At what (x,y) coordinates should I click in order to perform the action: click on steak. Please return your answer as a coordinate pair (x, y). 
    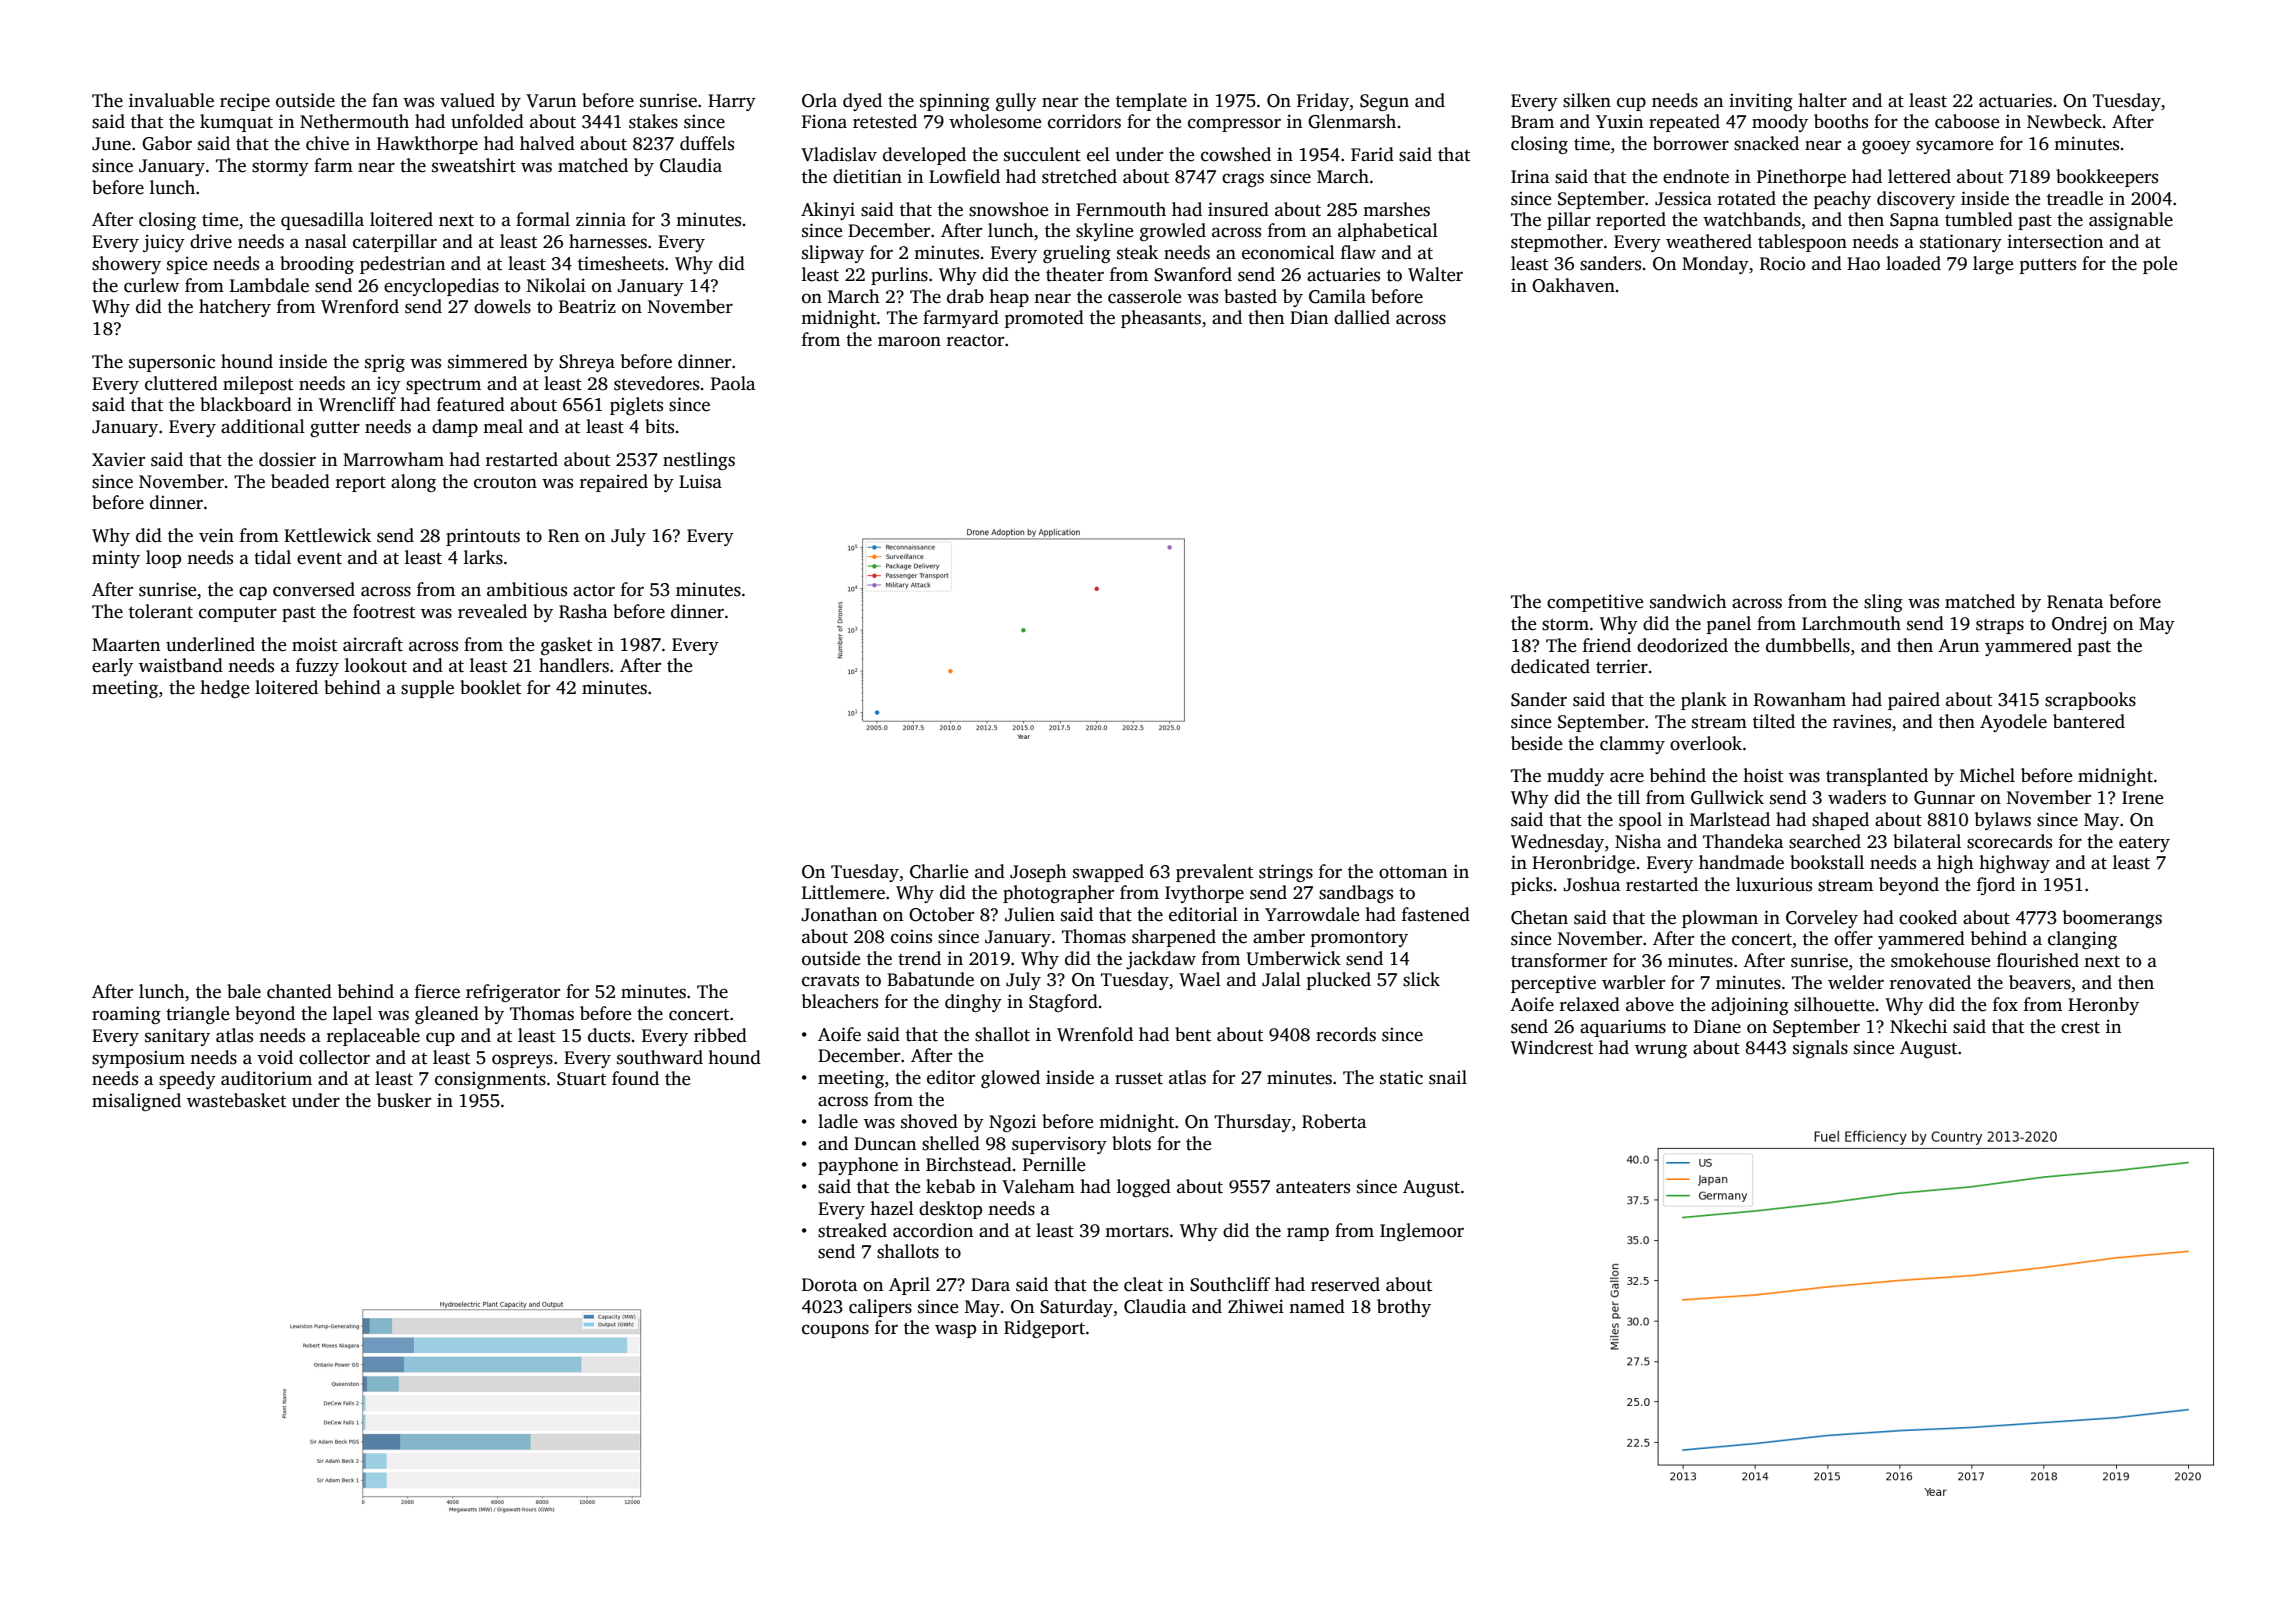
    Looking at the image, I should click on (1137, 252).
